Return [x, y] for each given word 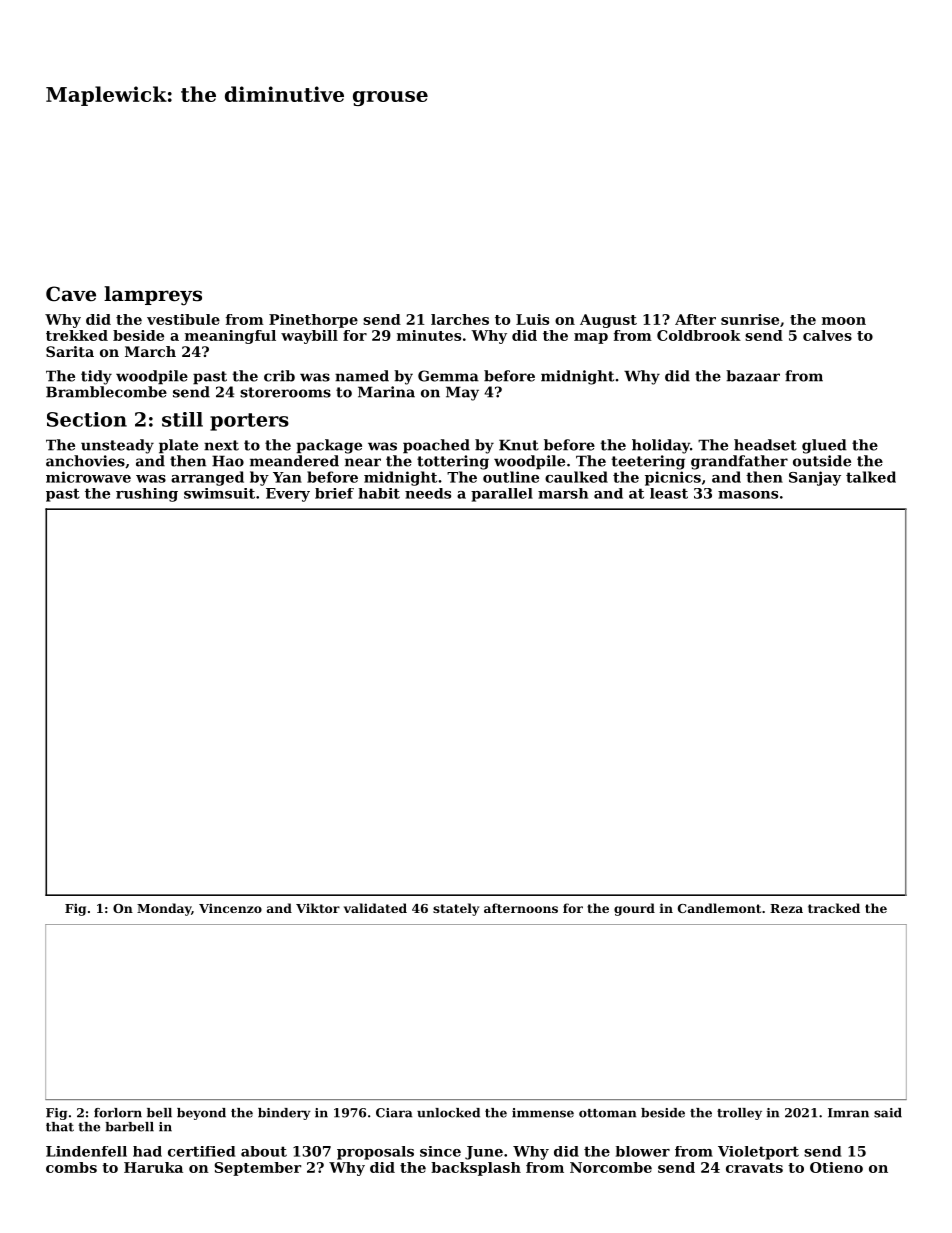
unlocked [448, 1113]
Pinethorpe [313, 321]
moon [844, 321]
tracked [834, 908]
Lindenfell [86, 1151]
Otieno [836, 1167]
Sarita [70, 351]
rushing [147, 495]
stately [456, 909]
